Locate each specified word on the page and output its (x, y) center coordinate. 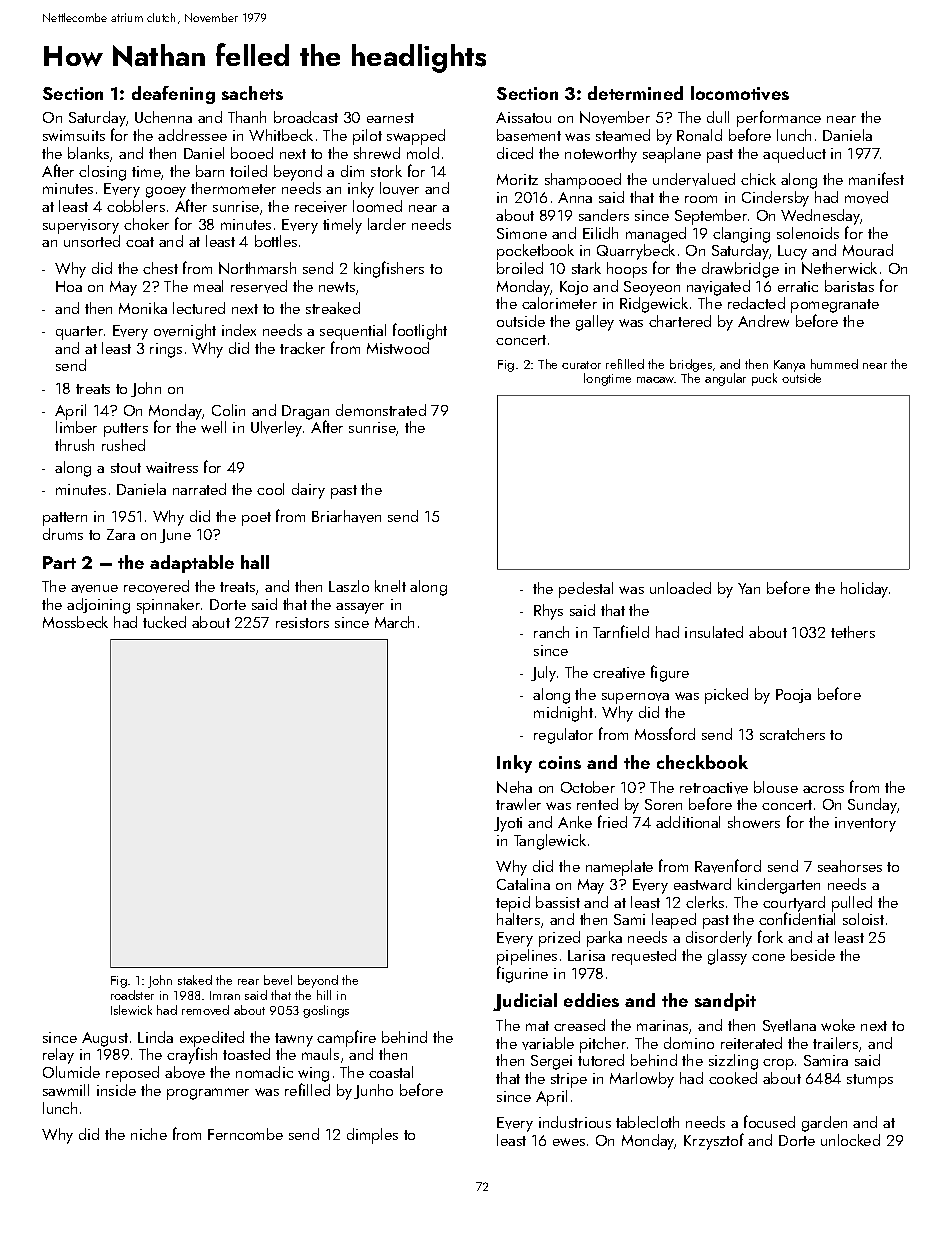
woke (838, 1025)
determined (635, 93)
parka (604, 939)
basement (529, 135)
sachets (252, 93)
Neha (514, 787)
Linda (155, 1037)
